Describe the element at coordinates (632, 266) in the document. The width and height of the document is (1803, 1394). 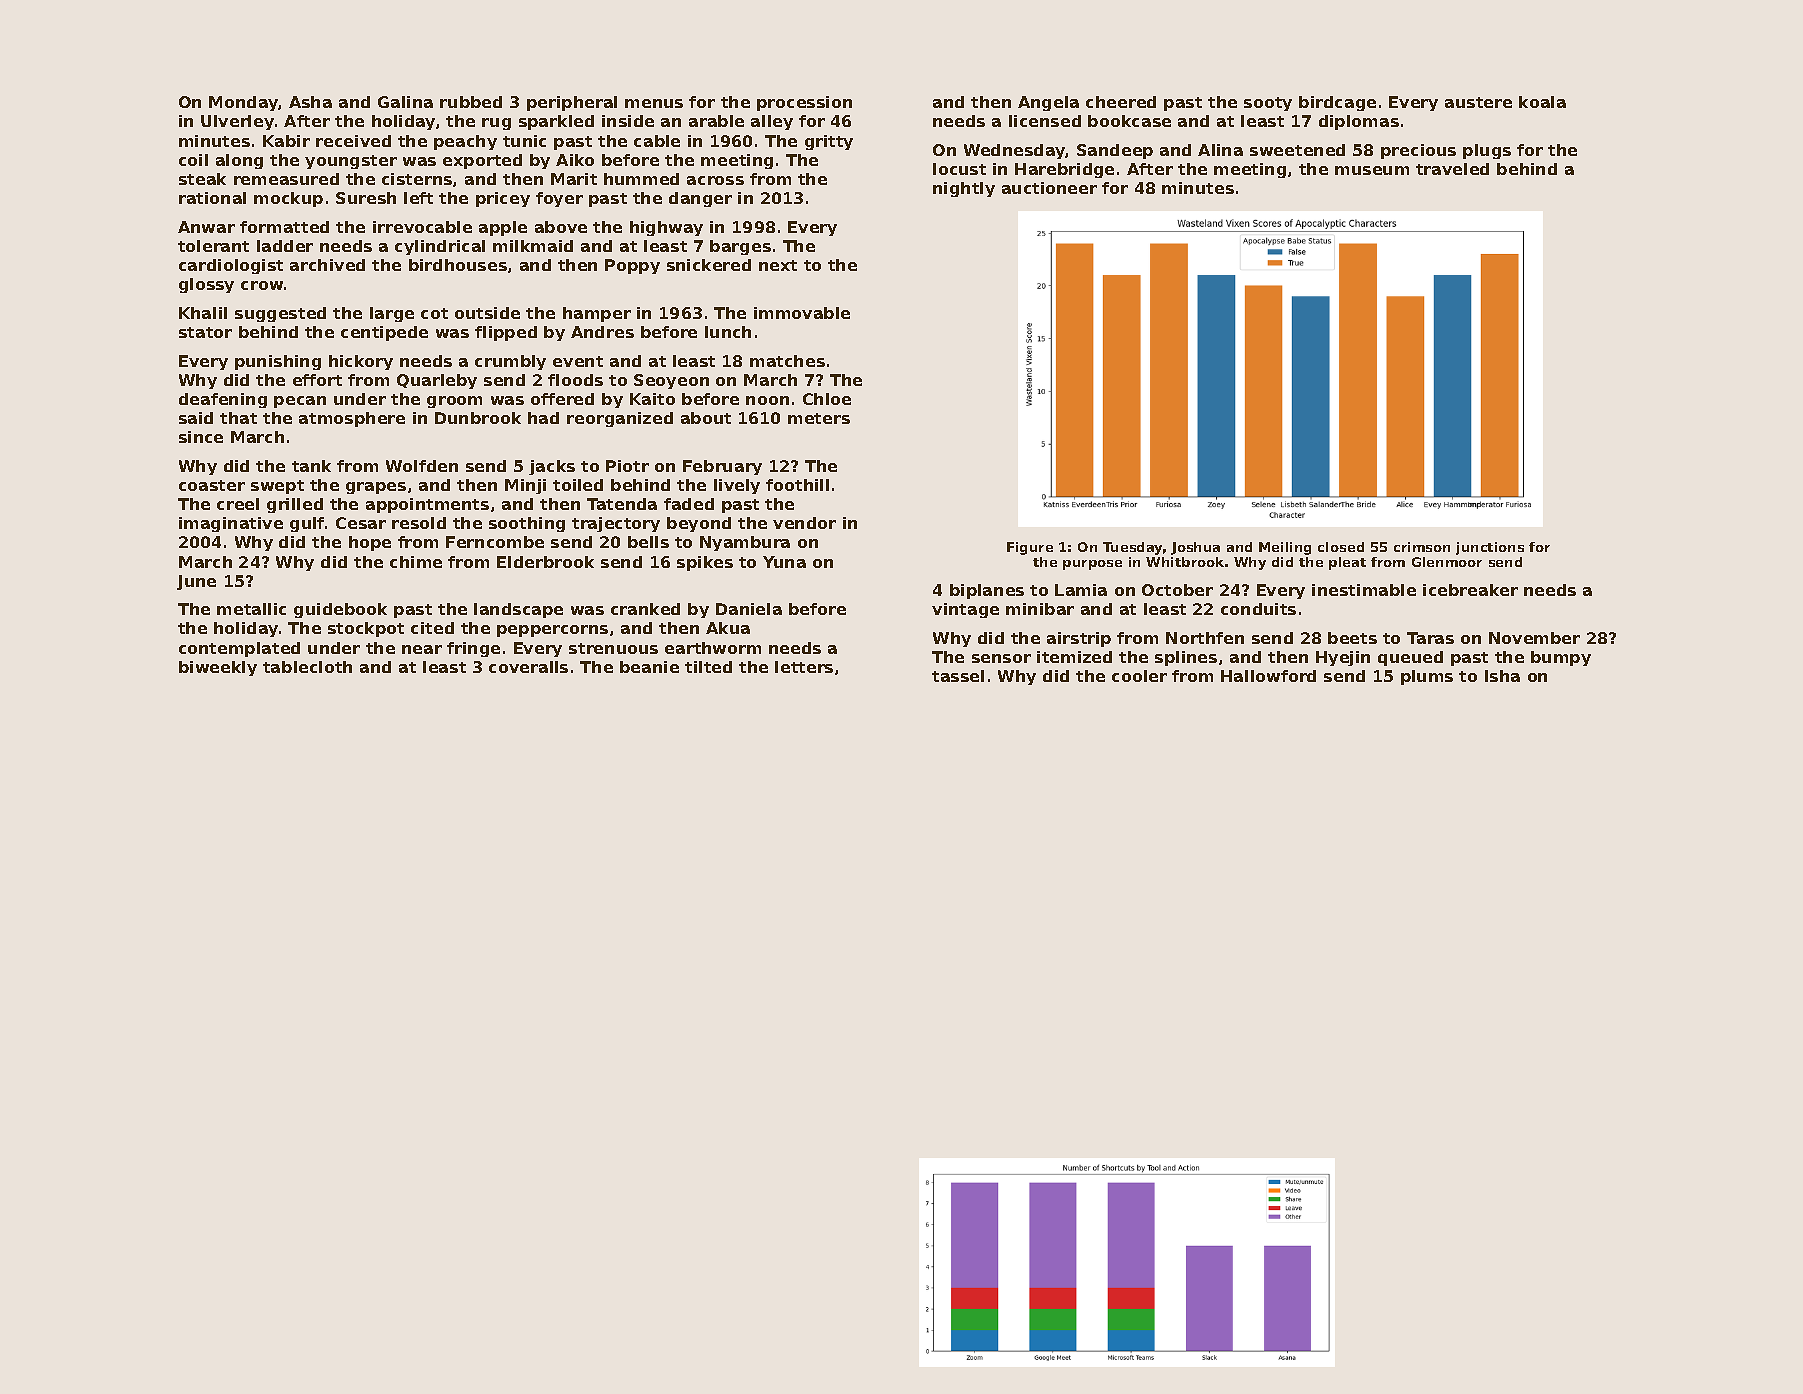
I see `Poppy` at that location.
